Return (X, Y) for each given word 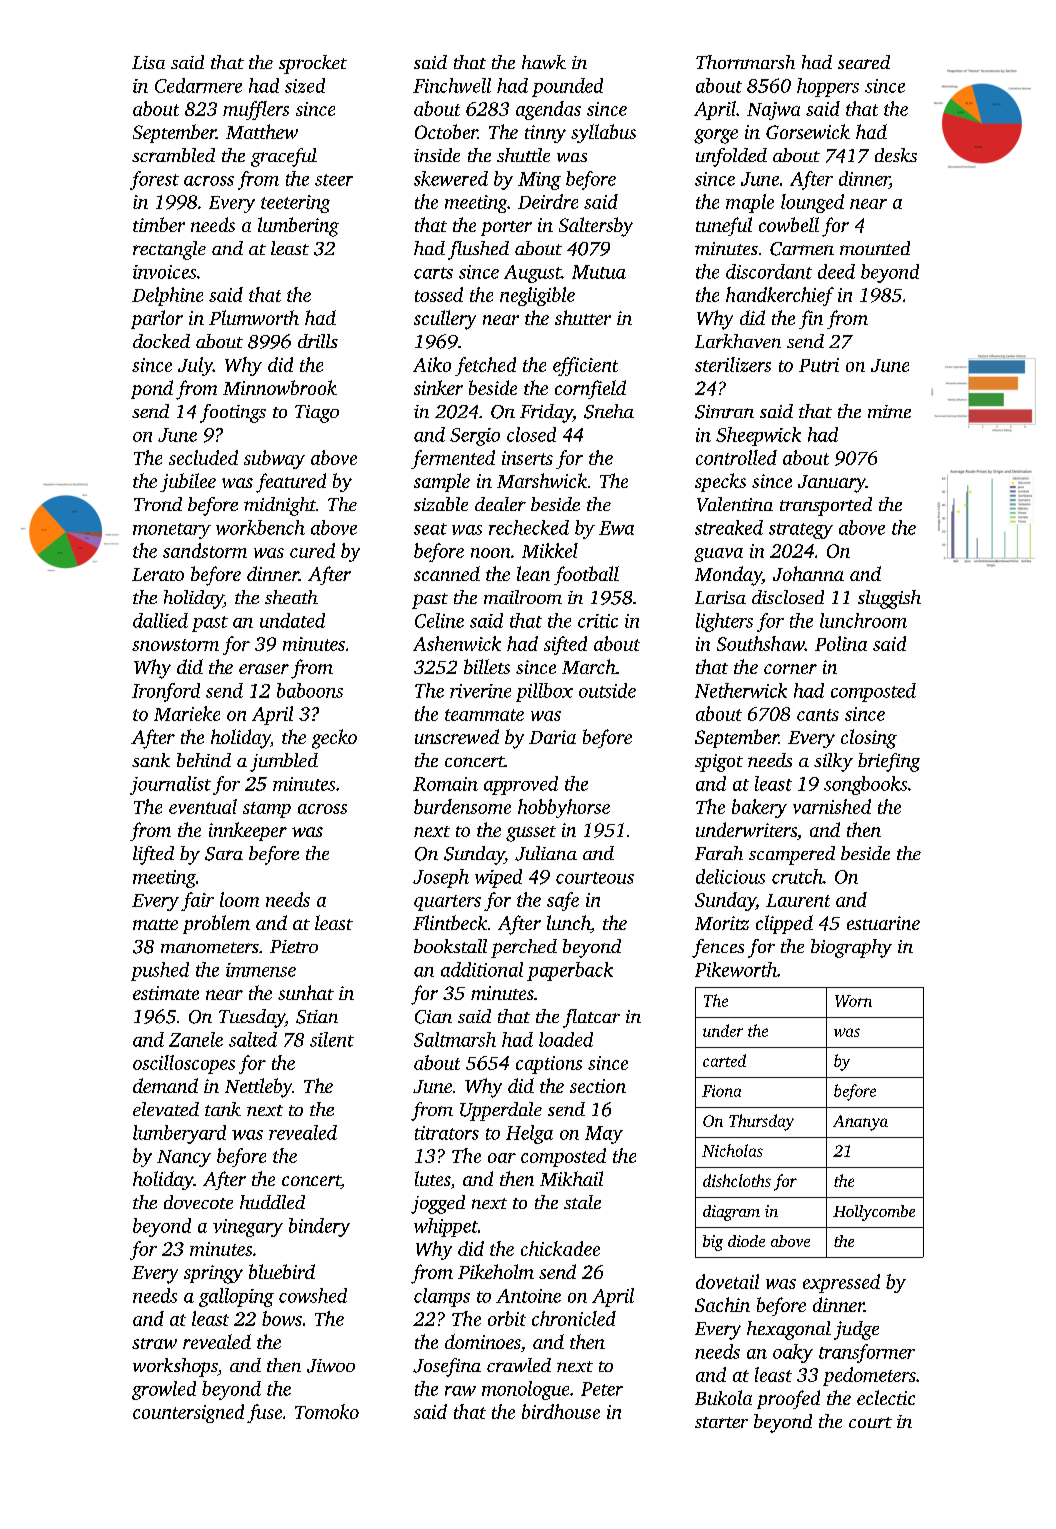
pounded (567, 87)
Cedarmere (198, 85)
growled (164, 1390)
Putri (819, 365)
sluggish (889, 599)
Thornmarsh (745, 62)
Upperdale (501, 1111)
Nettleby (258, 1088)
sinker (438, 387)
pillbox (544, 692)
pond (152, 389)
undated (292, 620)
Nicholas (732, 1150)
